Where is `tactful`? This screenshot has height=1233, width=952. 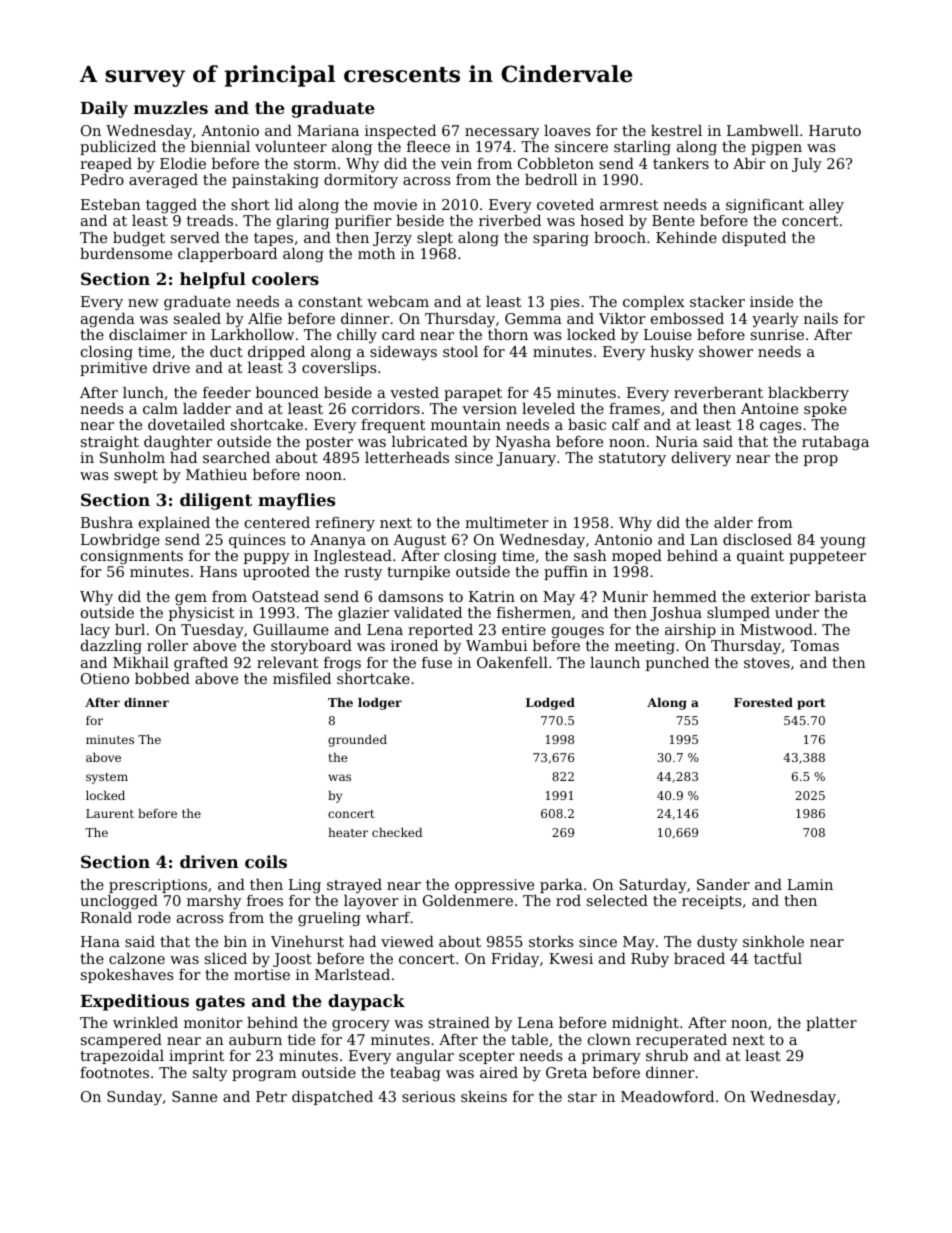 tactful is located at coordinates (778, 958).
